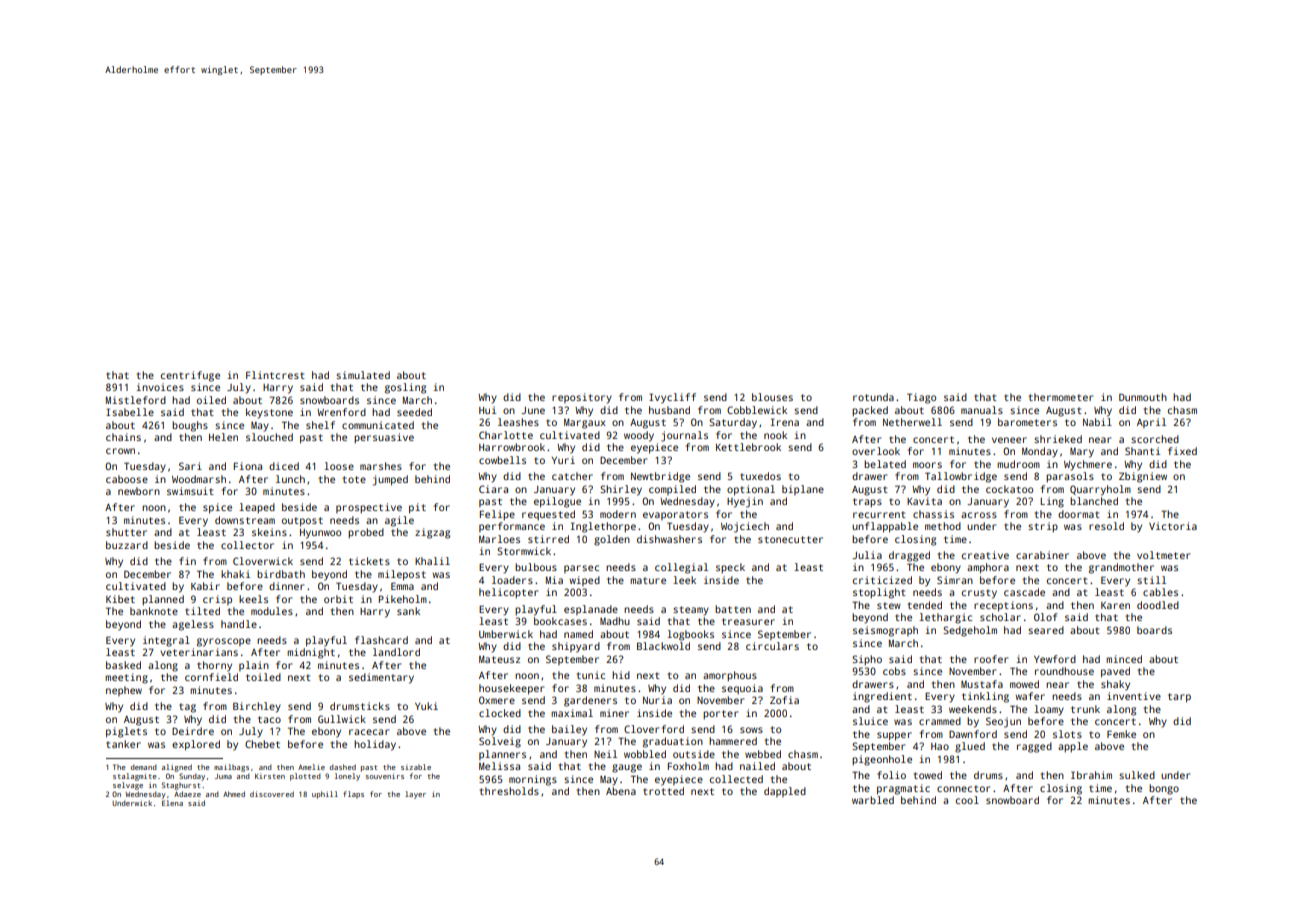 The height and width of the image is (924, 1308). Describe the element at coordinates (1097, 422) in the image. I see `Nabil` at that location.
